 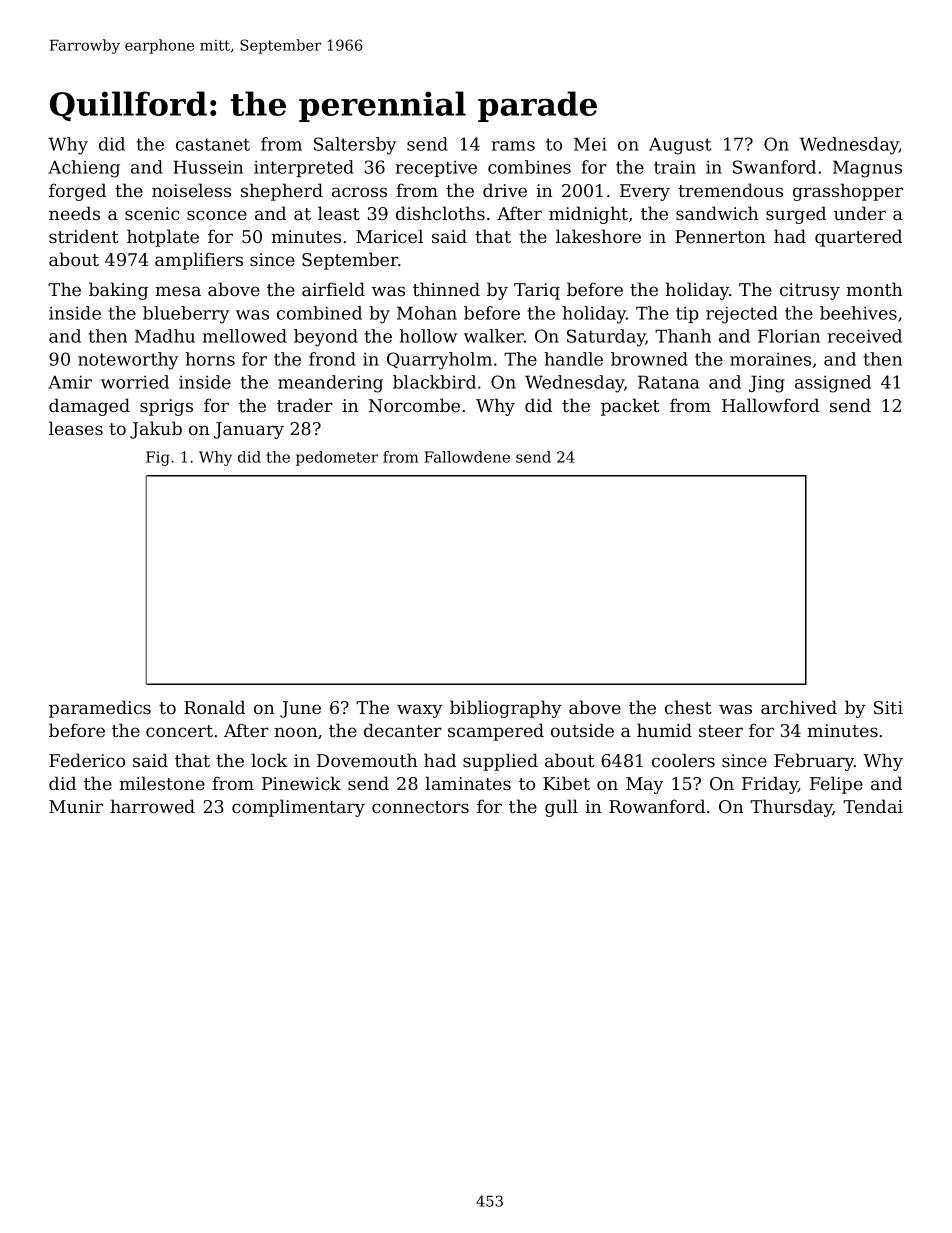 I want to click on Swanford, so click(x=774, y=167).
